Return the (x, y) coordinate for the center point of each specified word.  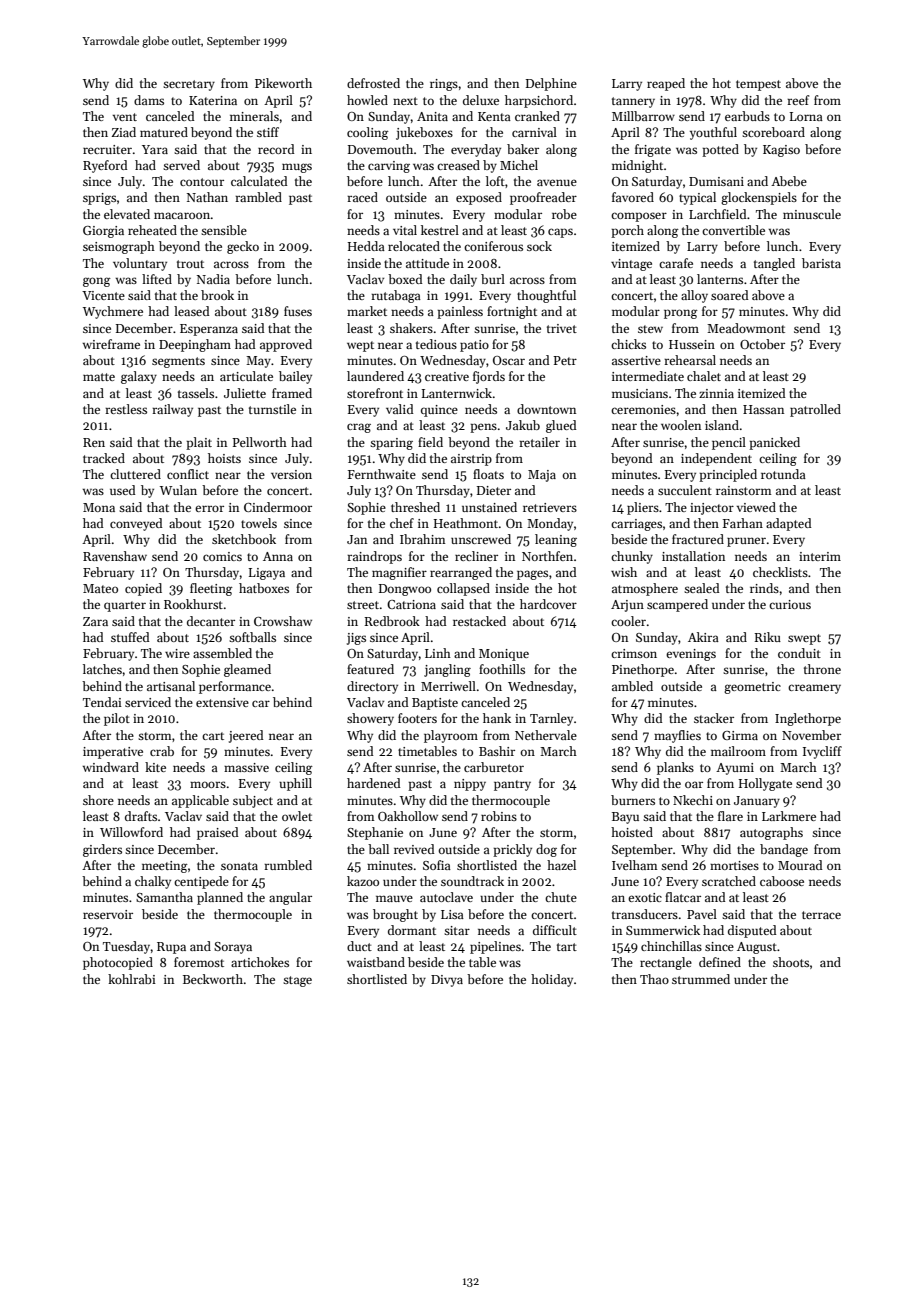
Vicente (103, 295)
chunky (632, 557)
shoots (791, 962)
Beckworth (213, 979)
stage (297, 981)
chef (402, 523)
